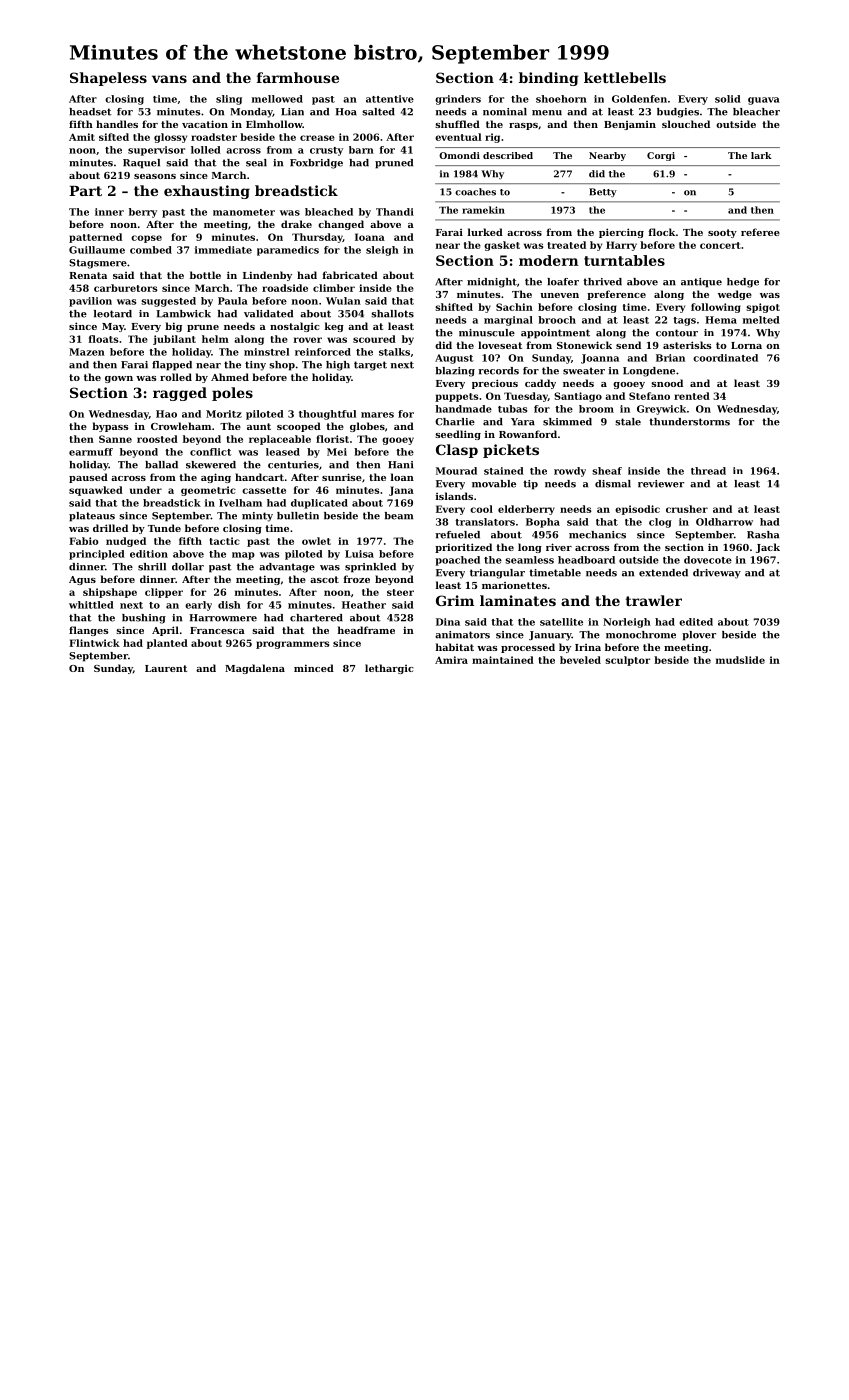 This document has height=1400, width=849. What do you see at coordinates (462, 635) in the document?
I see `animators` at bounding box center [462, 635].
